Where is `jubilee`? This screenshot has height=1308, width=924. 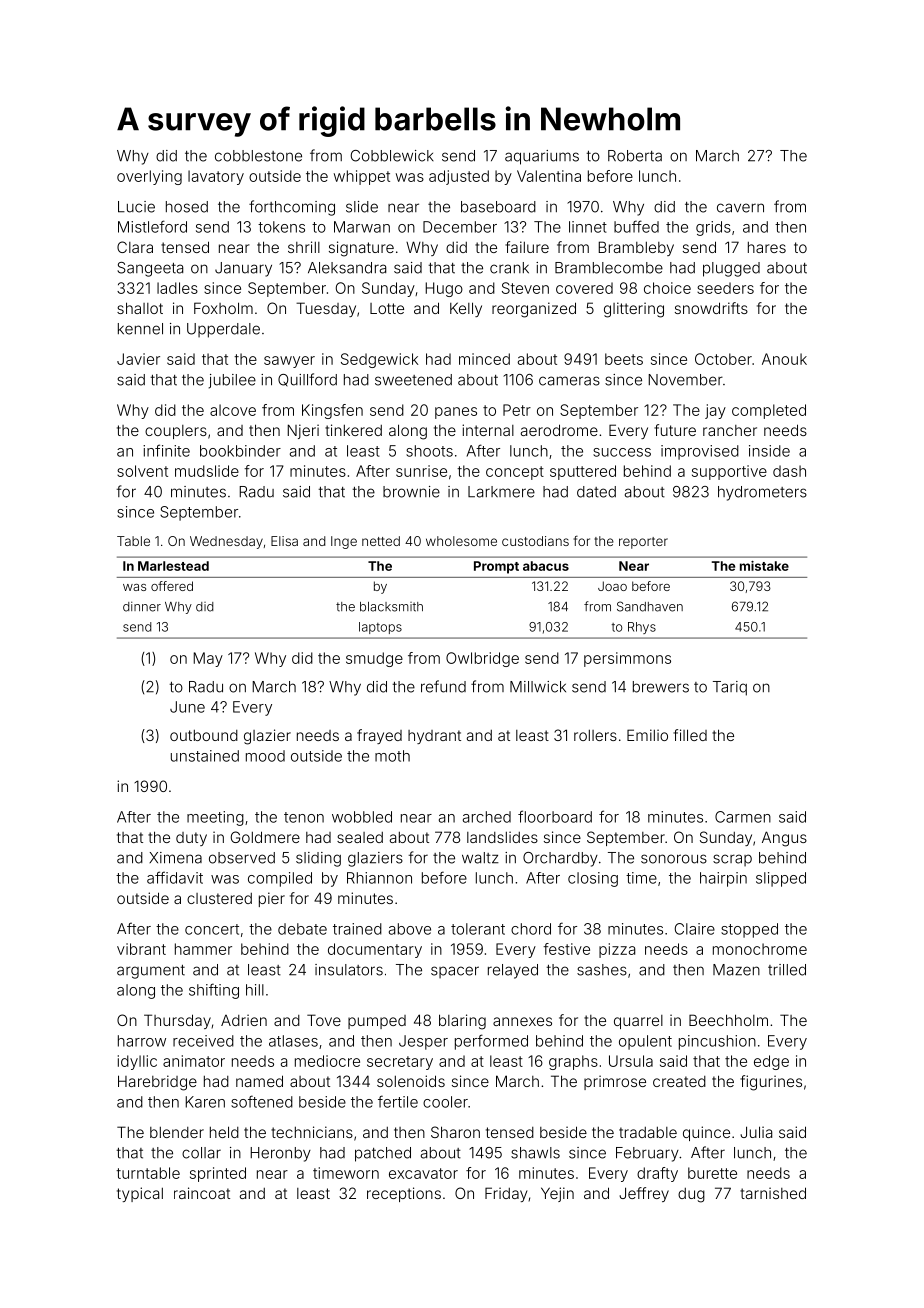 jubilee is located at coordinates (232, 381).
